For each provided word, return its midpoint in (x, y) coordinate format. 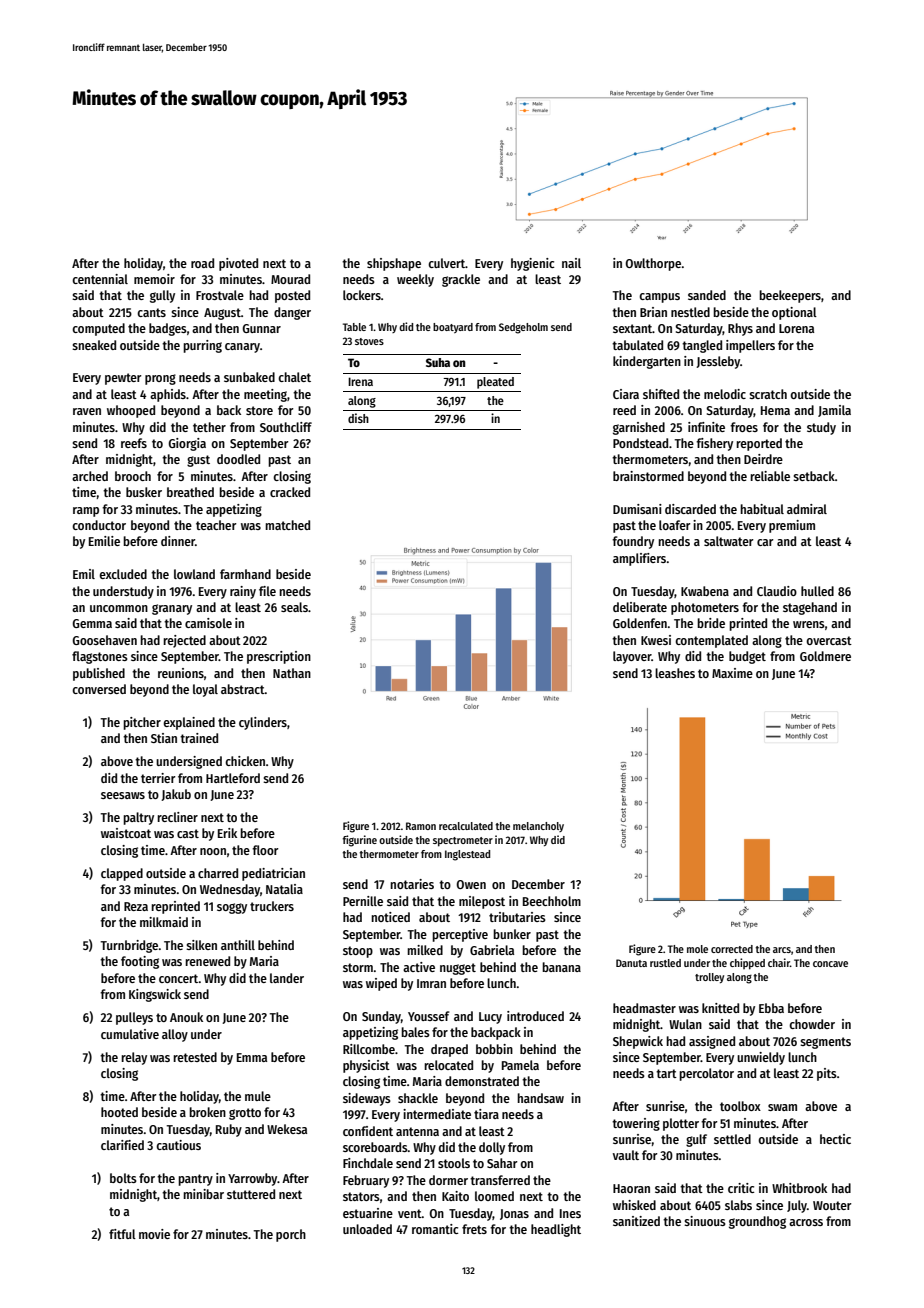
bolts (123, 1178)
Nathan (292, 673)
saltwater (729, 541)
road (202, 263)
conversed (99, 689)
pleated (495, 383)
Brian (653, 312)
